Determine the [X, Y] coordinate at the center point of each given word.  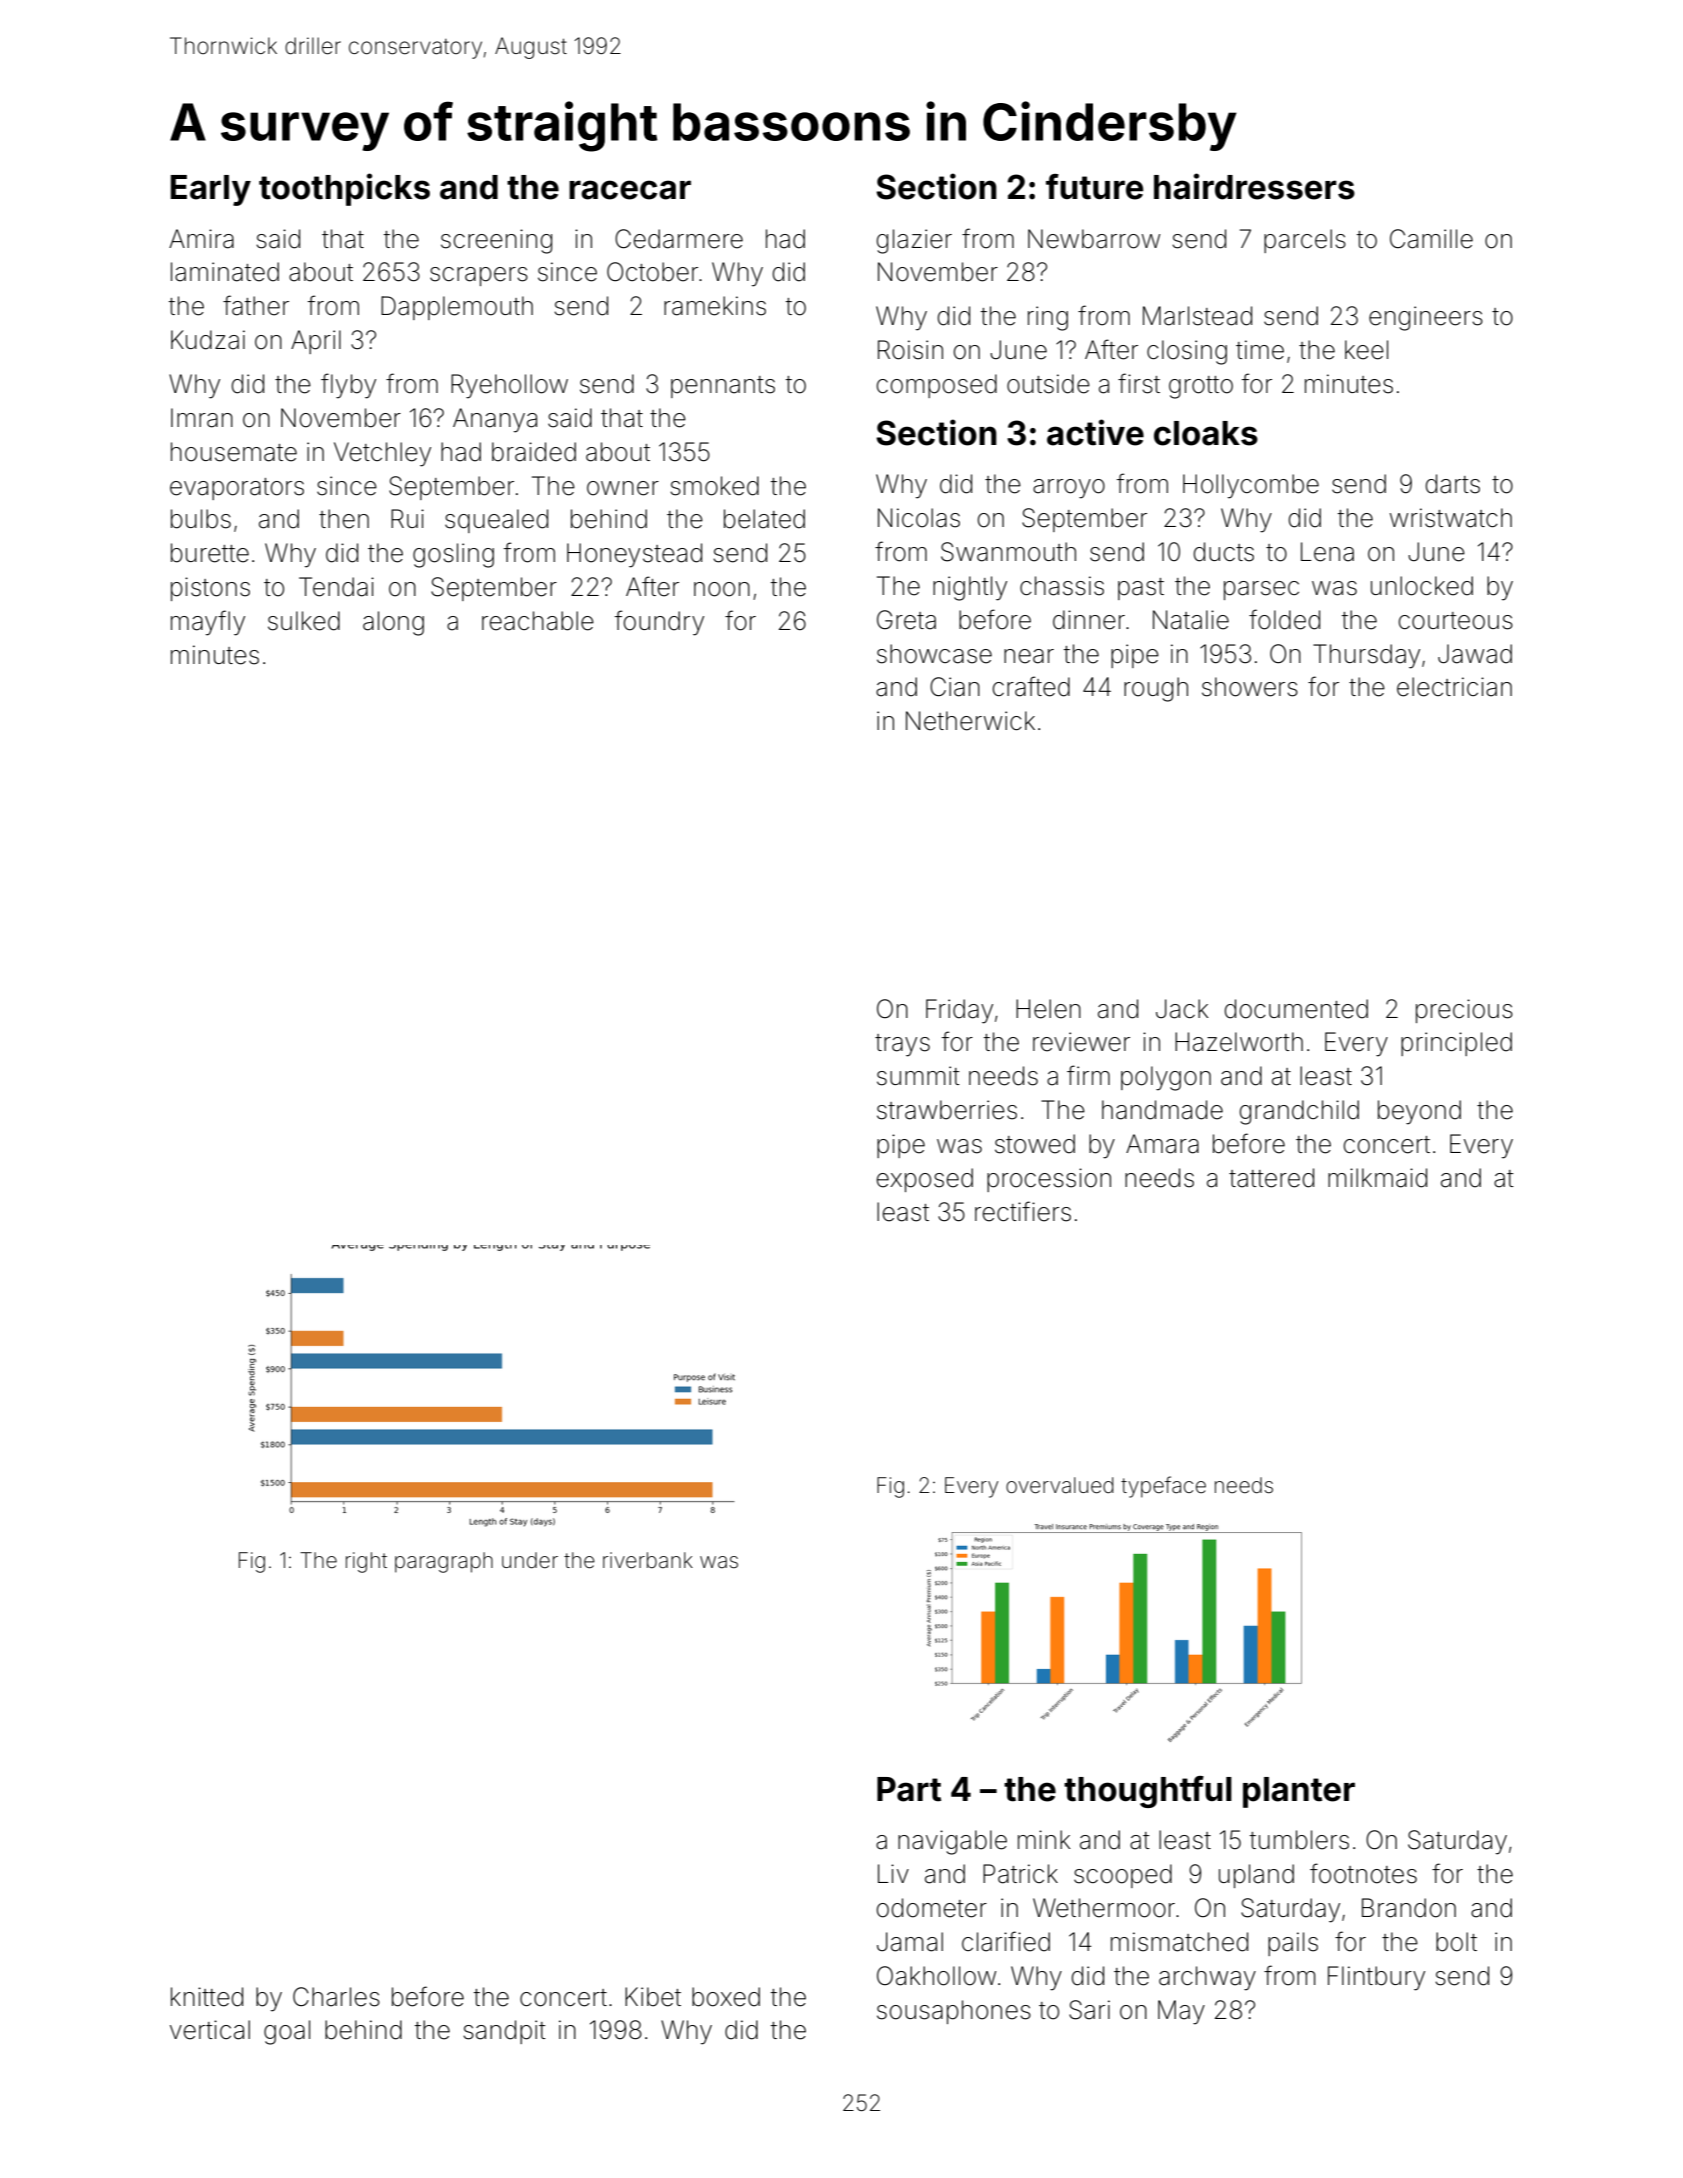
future [1094, 187]
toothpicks [344, 189]
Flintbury [1376, 1978]
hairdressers [1254, 186]
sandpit [504, 2032]
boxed [726, 1997]
